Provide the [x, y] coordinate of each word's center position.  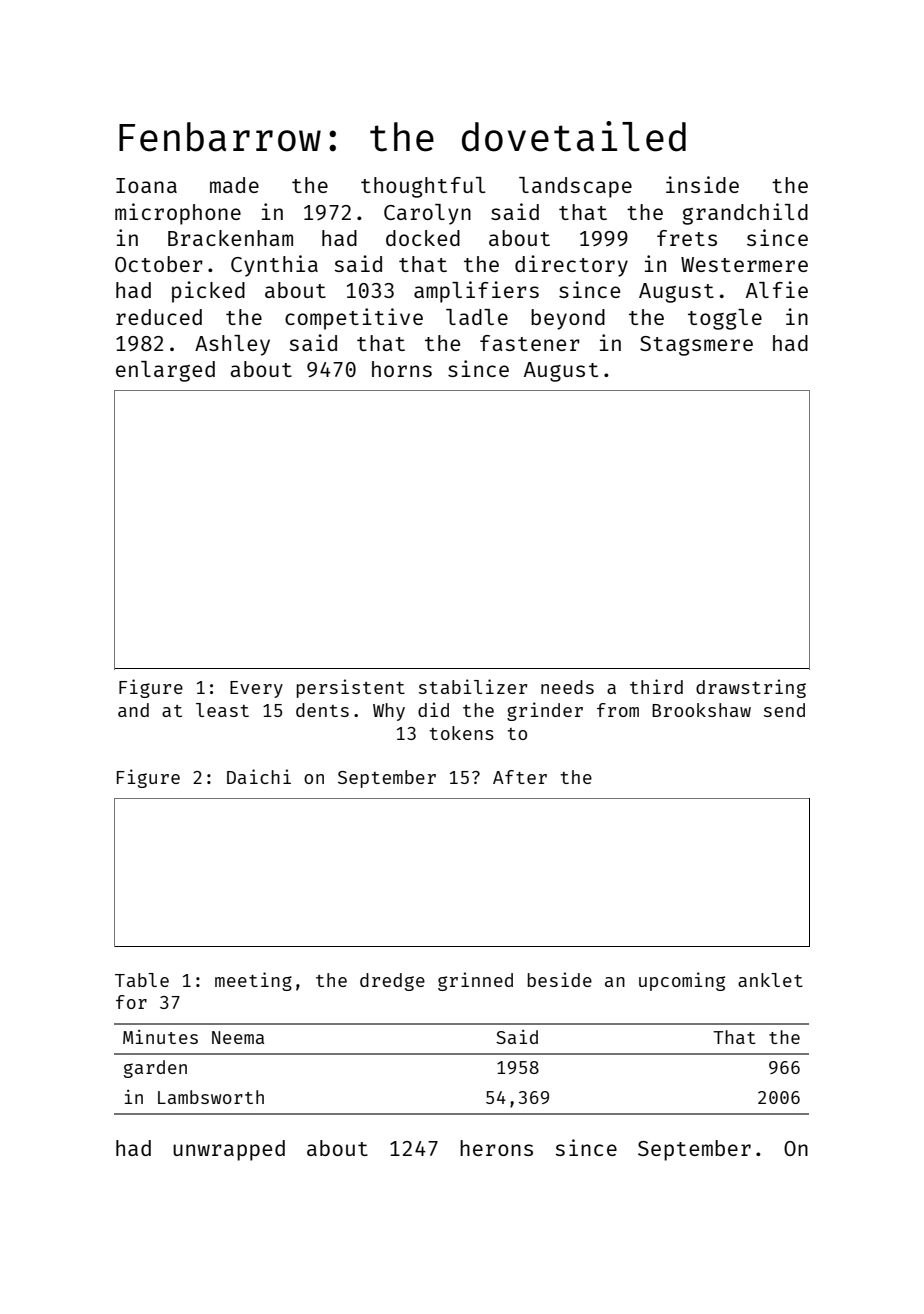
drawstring [751, 688]
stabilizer [473, 686]
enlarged [165, 371]
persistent [351, 688]
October [159, 264]
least [222, 710]
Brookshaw [701, 710]
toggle [725, 319]
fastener [530, 343]
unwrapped [229, 1150]
